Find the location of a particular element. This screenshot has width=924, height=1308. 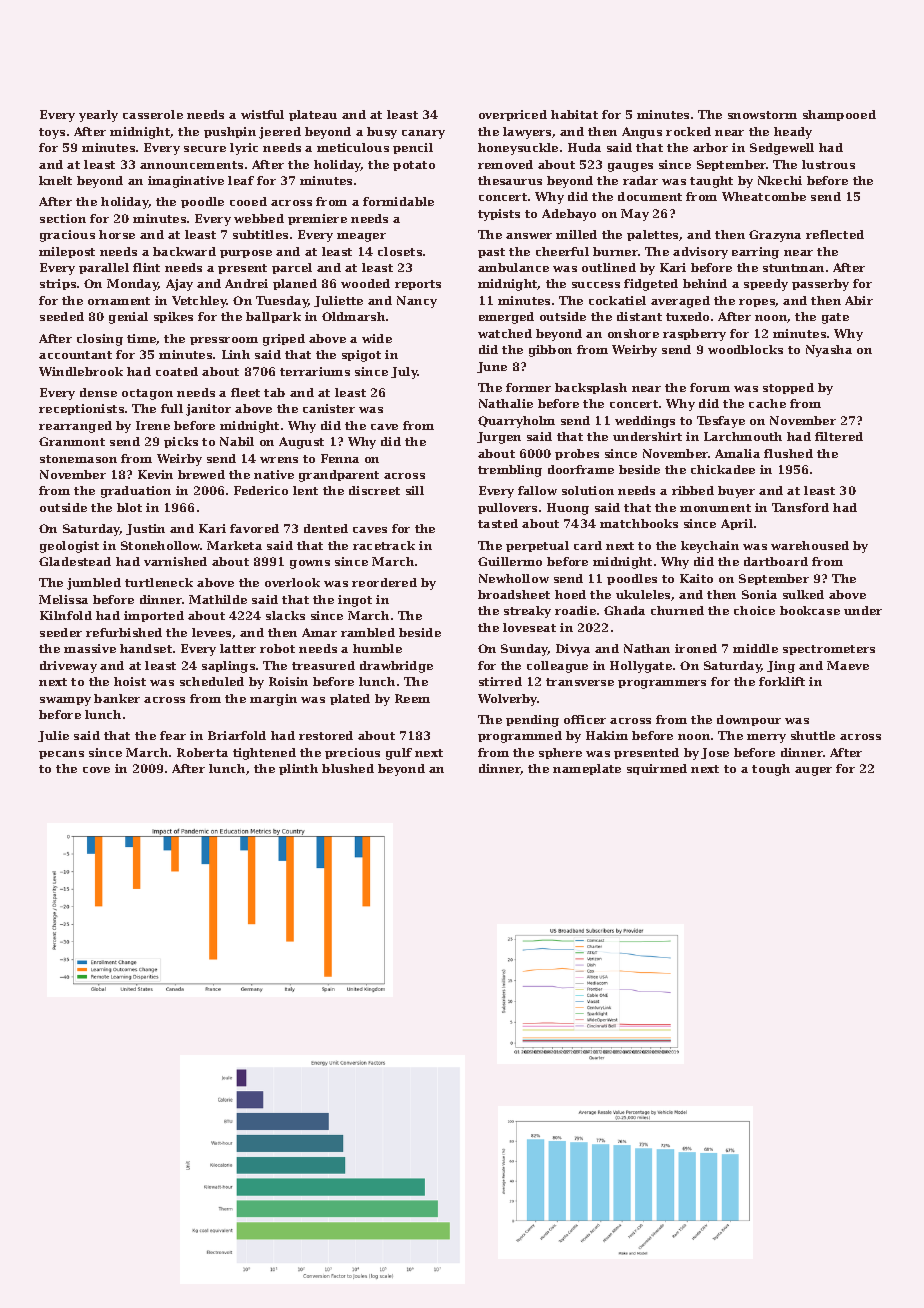

stirred is located at coordinates (500, 681).
